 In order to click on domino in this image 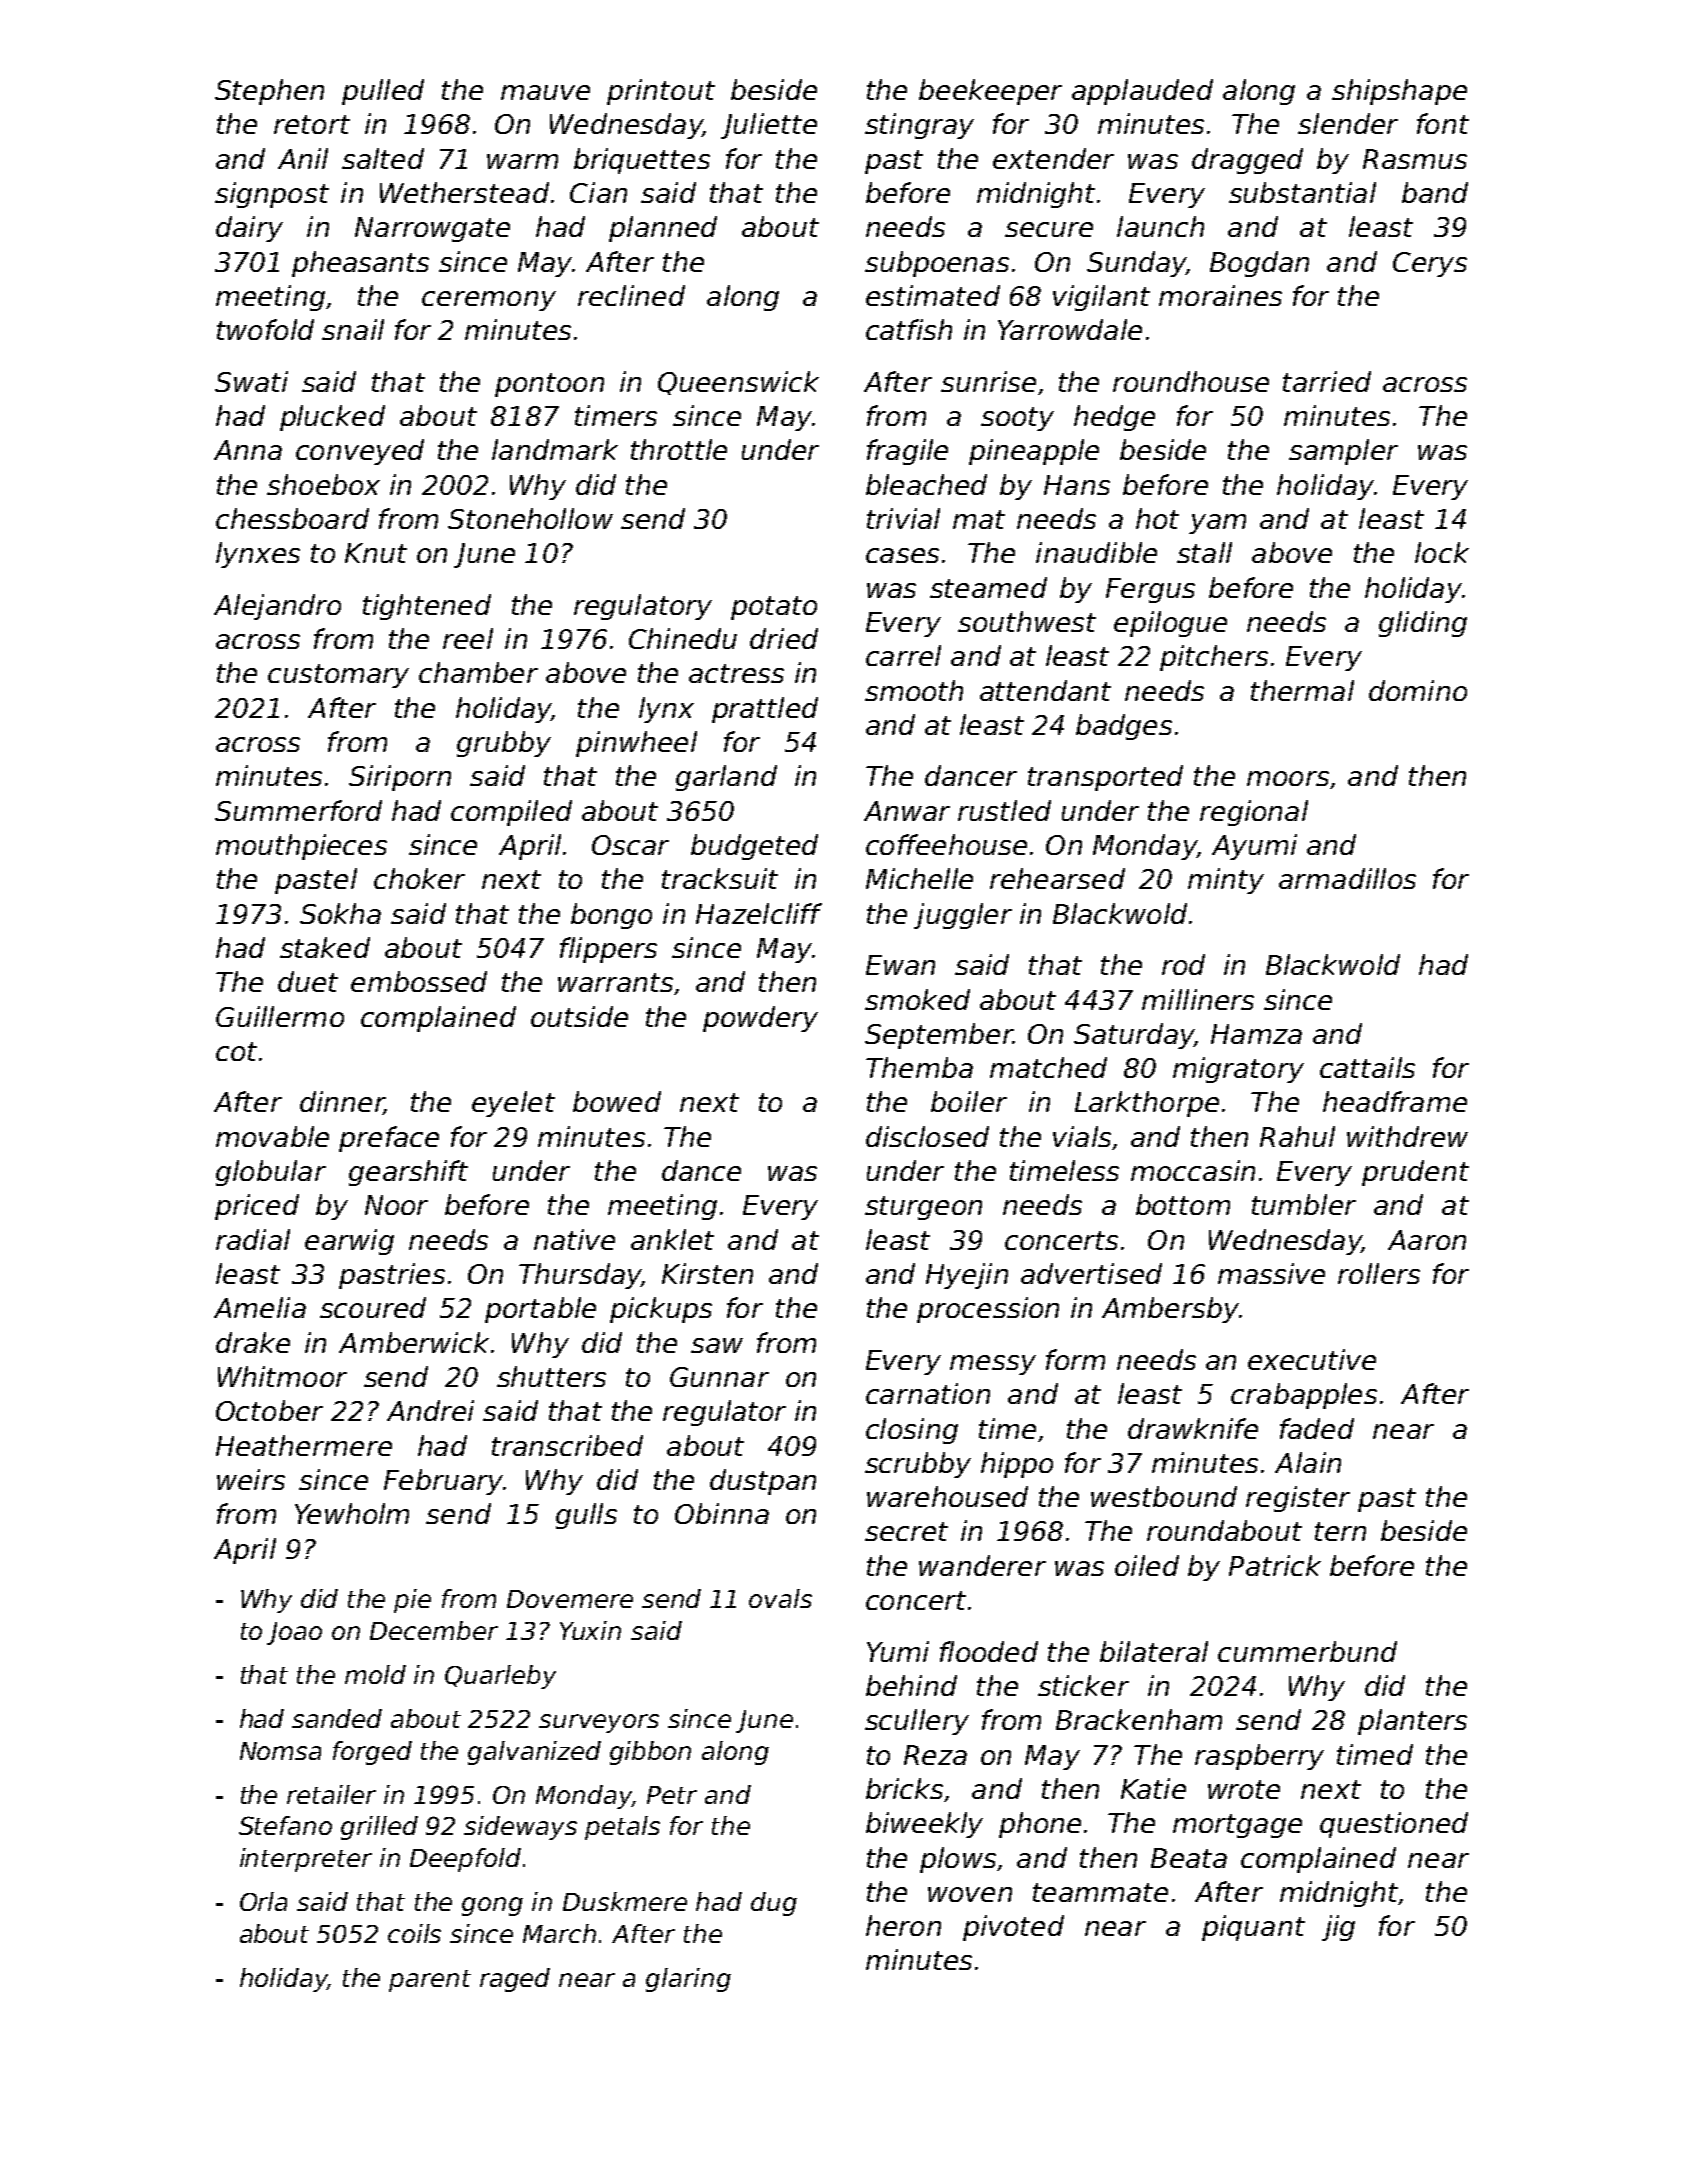, I will do `click(1418, 690)`.
